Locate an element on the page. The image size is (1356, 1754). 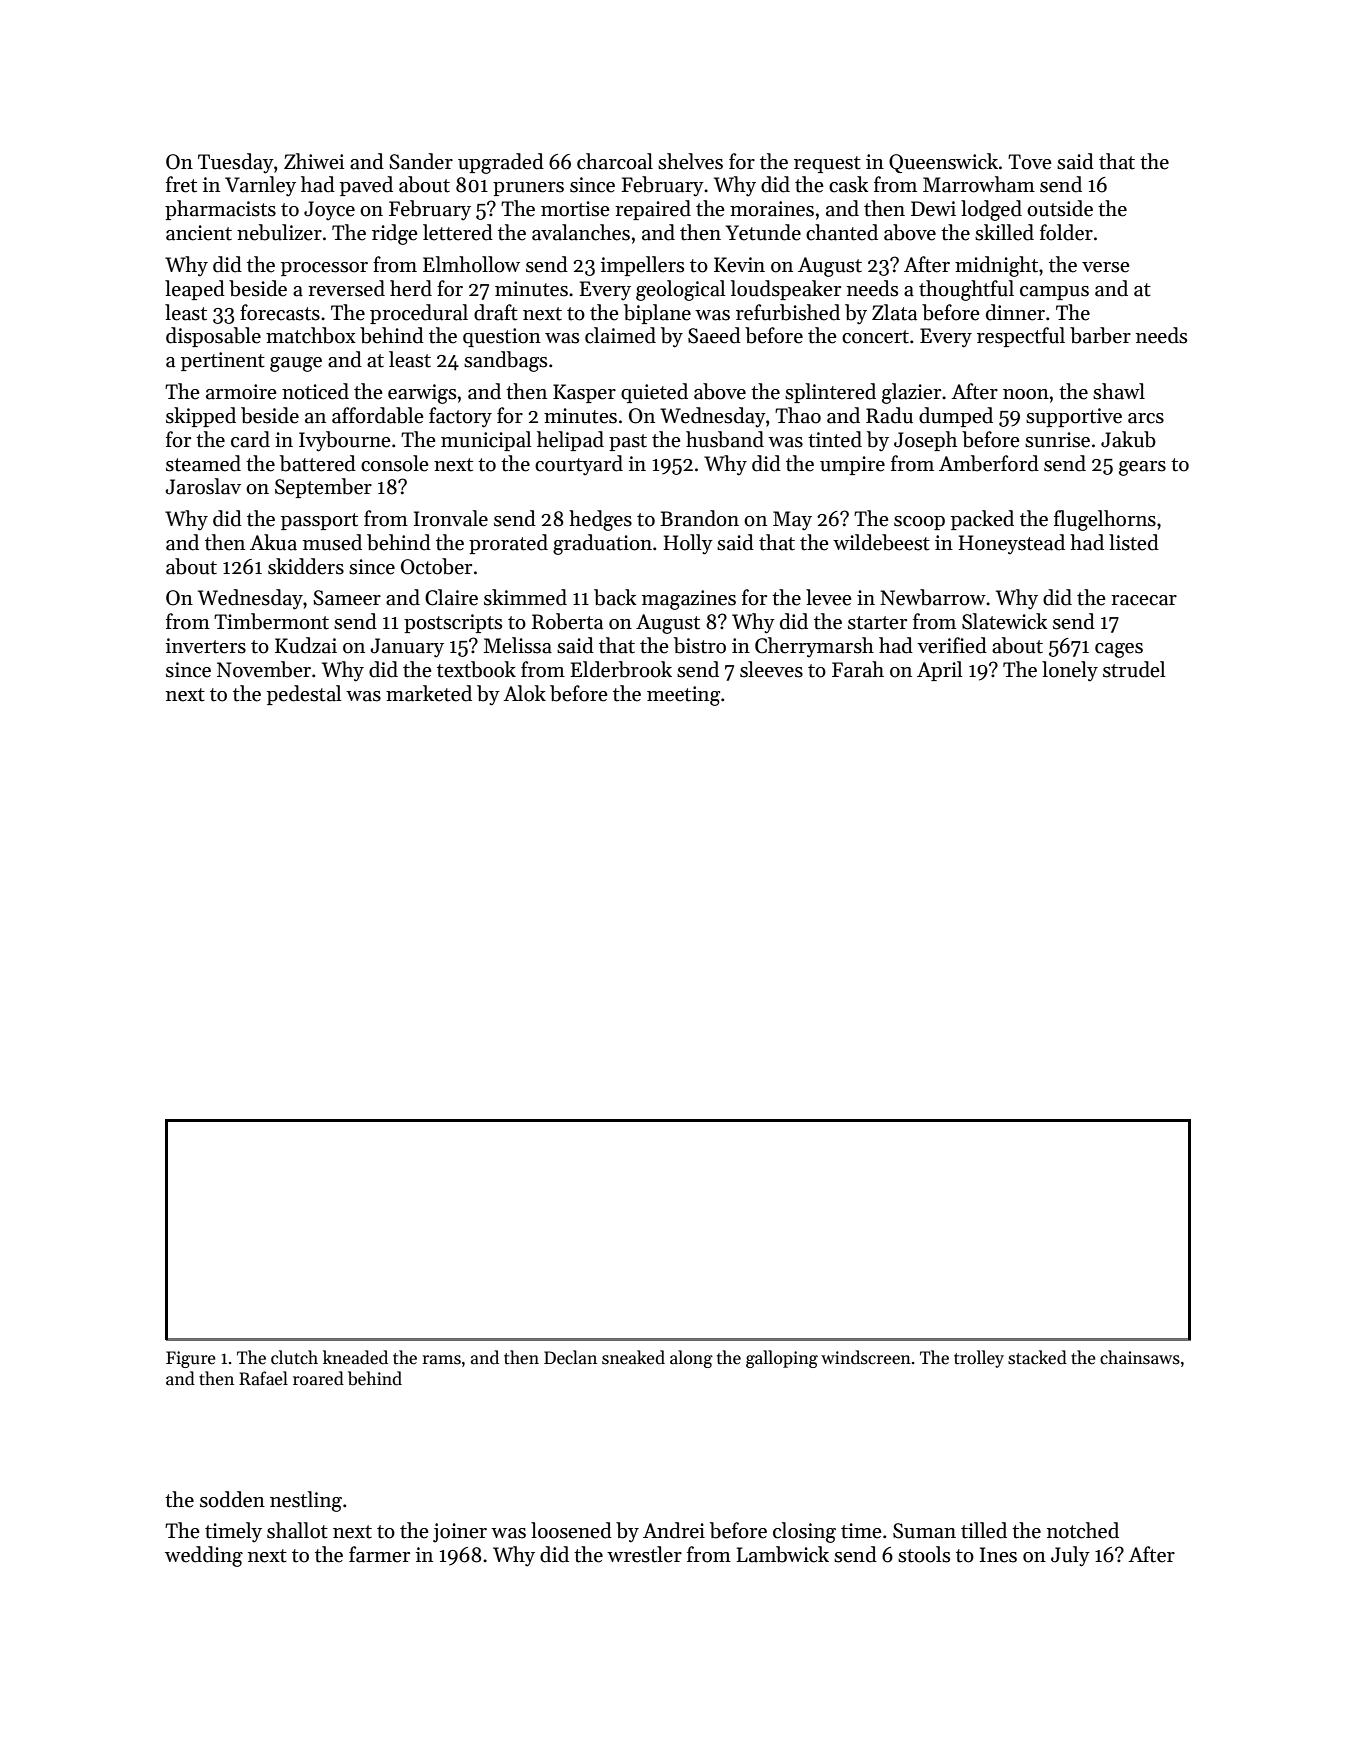
Alok is located at coordinates (524, 693).
